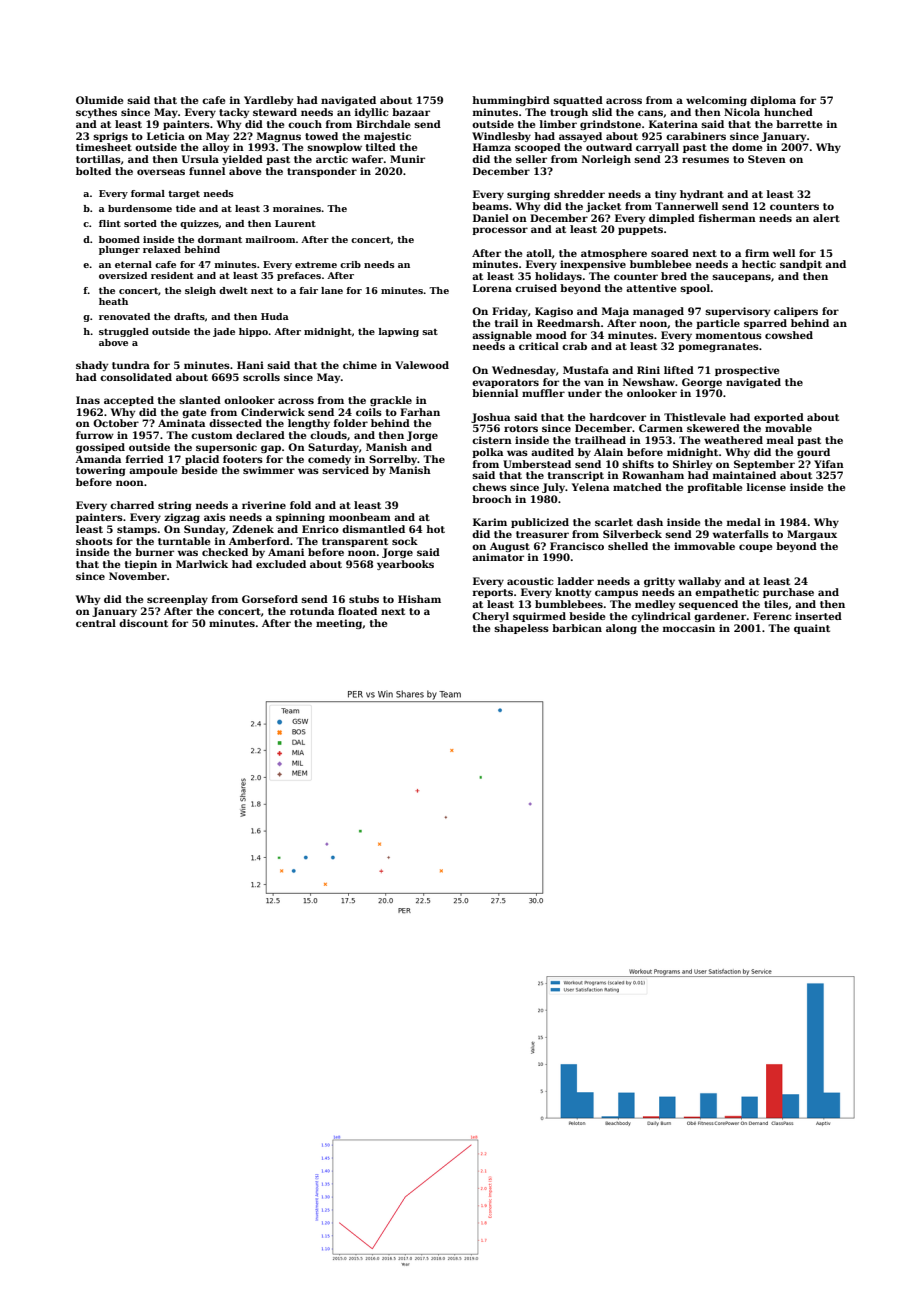 The height and width of the page is (1308, 924). Describe the element at coordinates (407, 159) in the page. I see `Munir` at that location.
